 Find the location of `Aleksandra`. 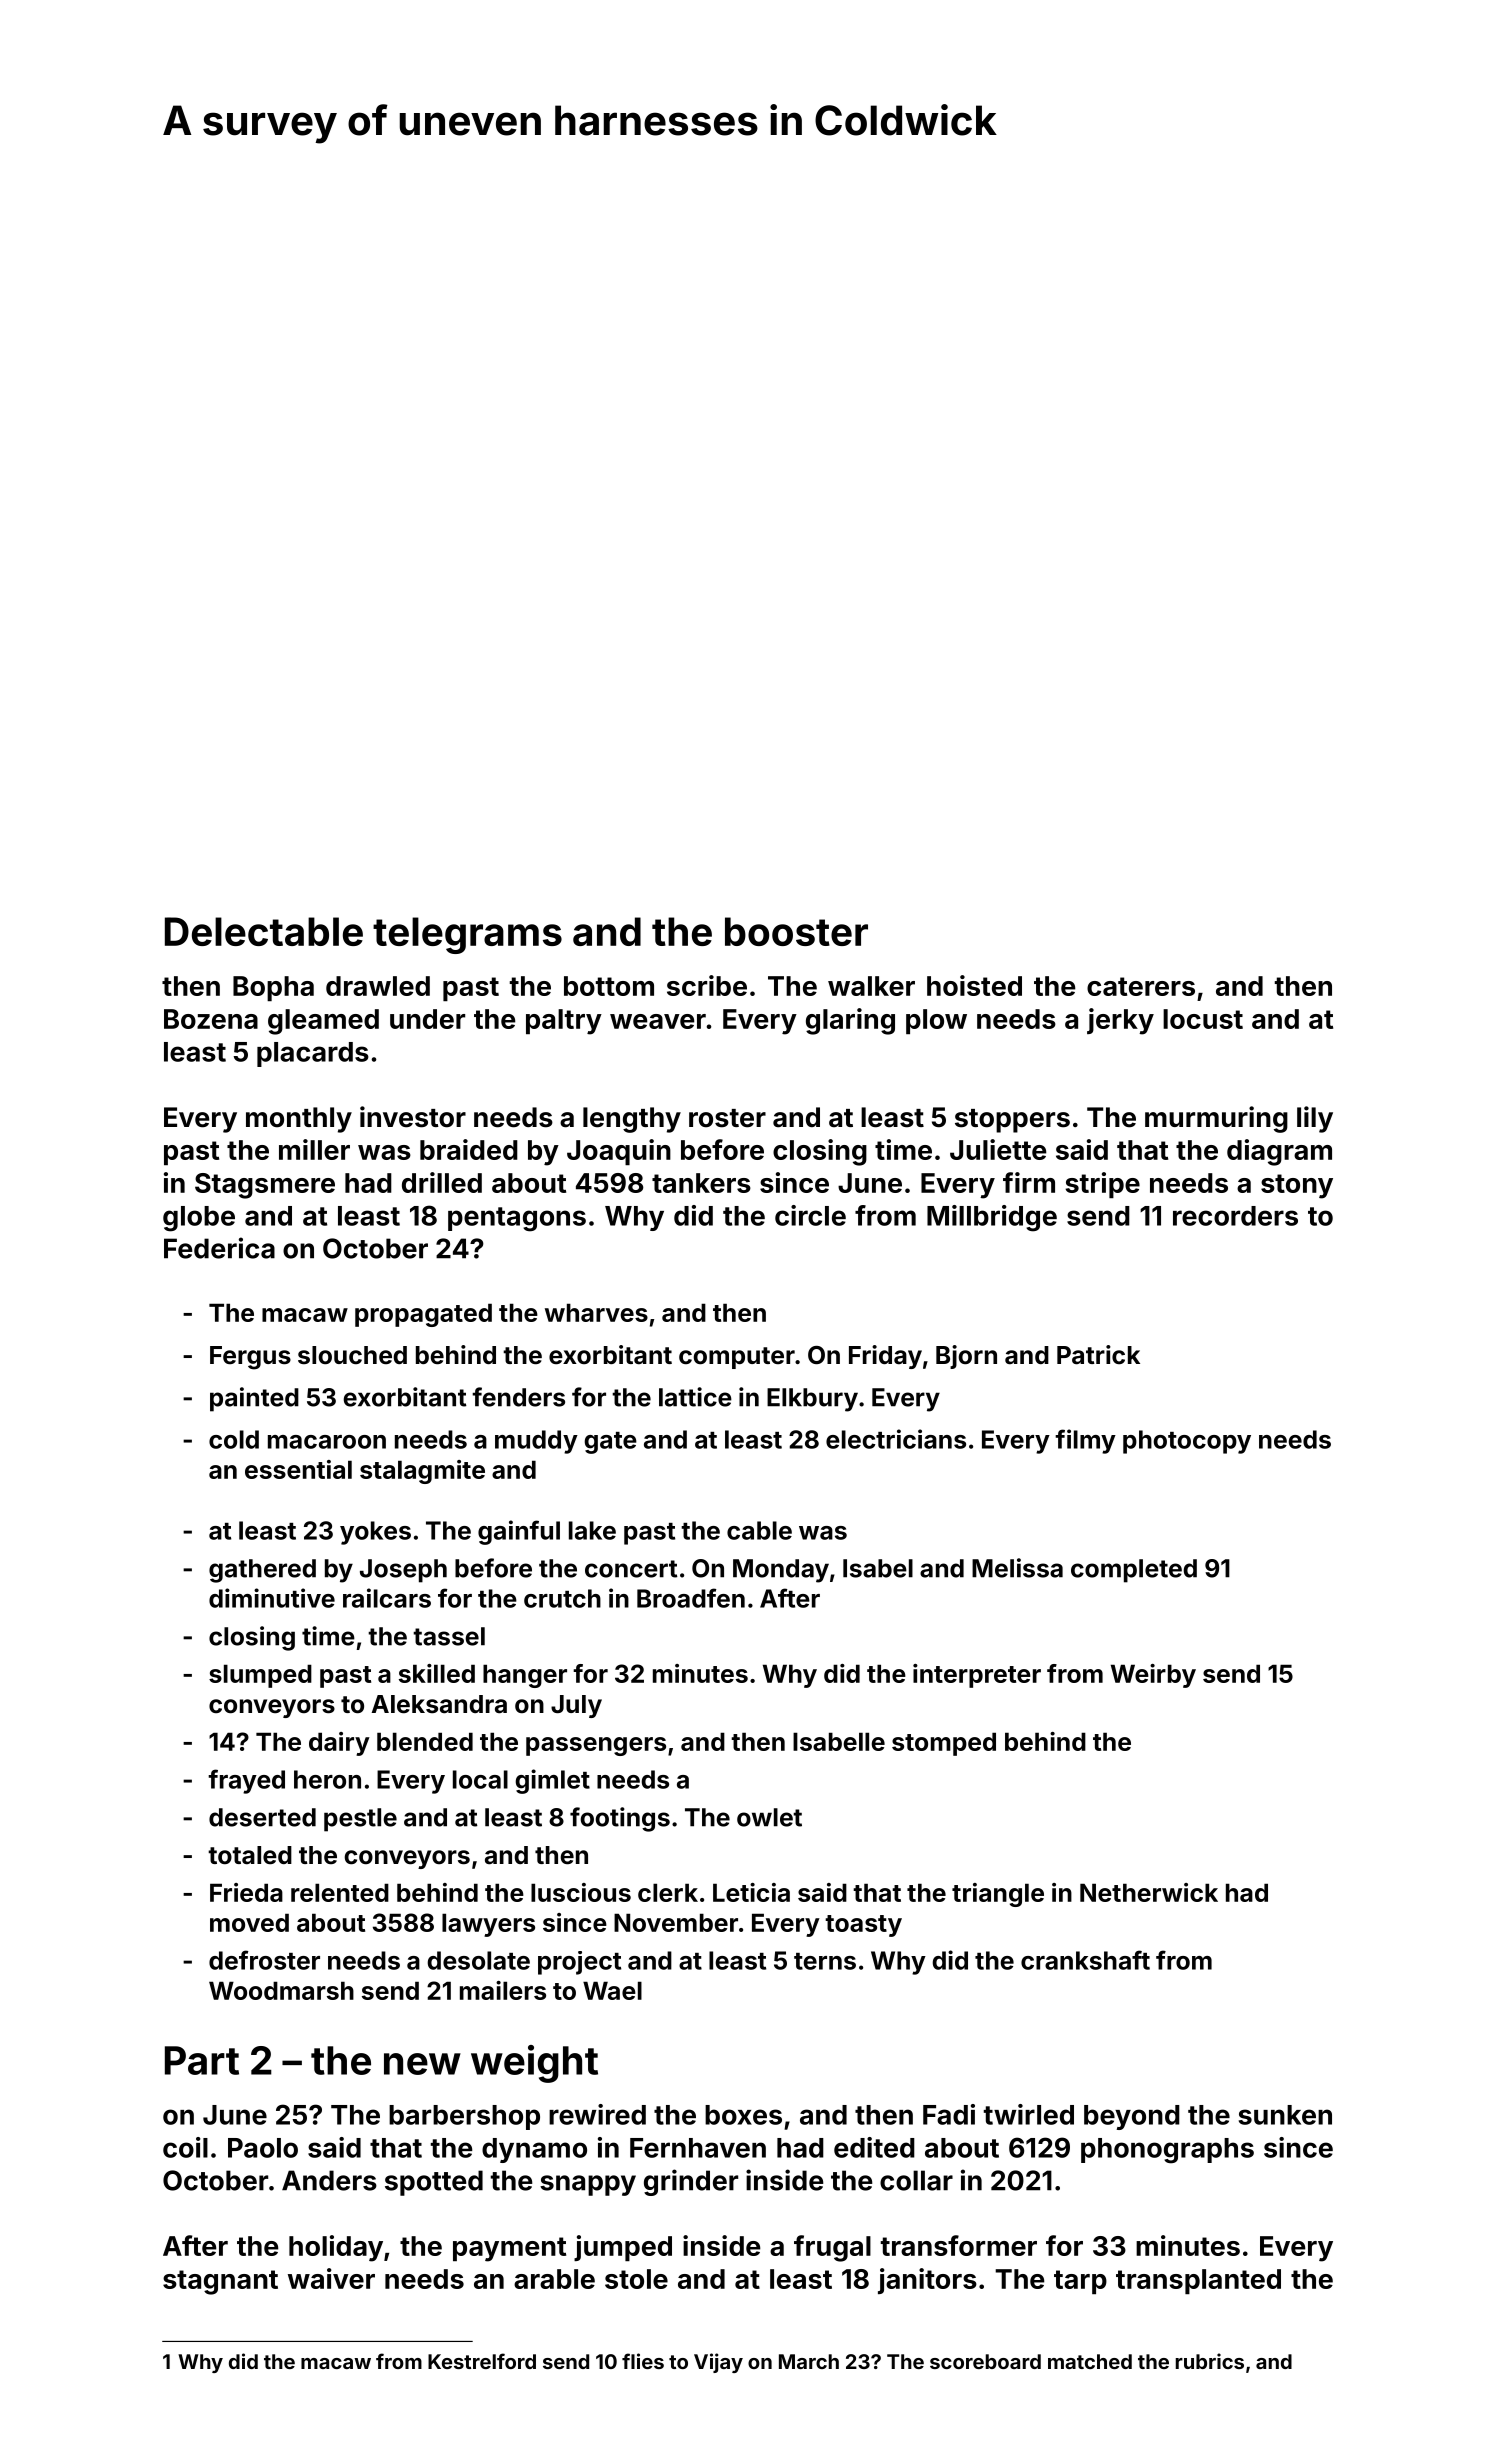

Aleksandra is located at coordinates (439, 1704).
